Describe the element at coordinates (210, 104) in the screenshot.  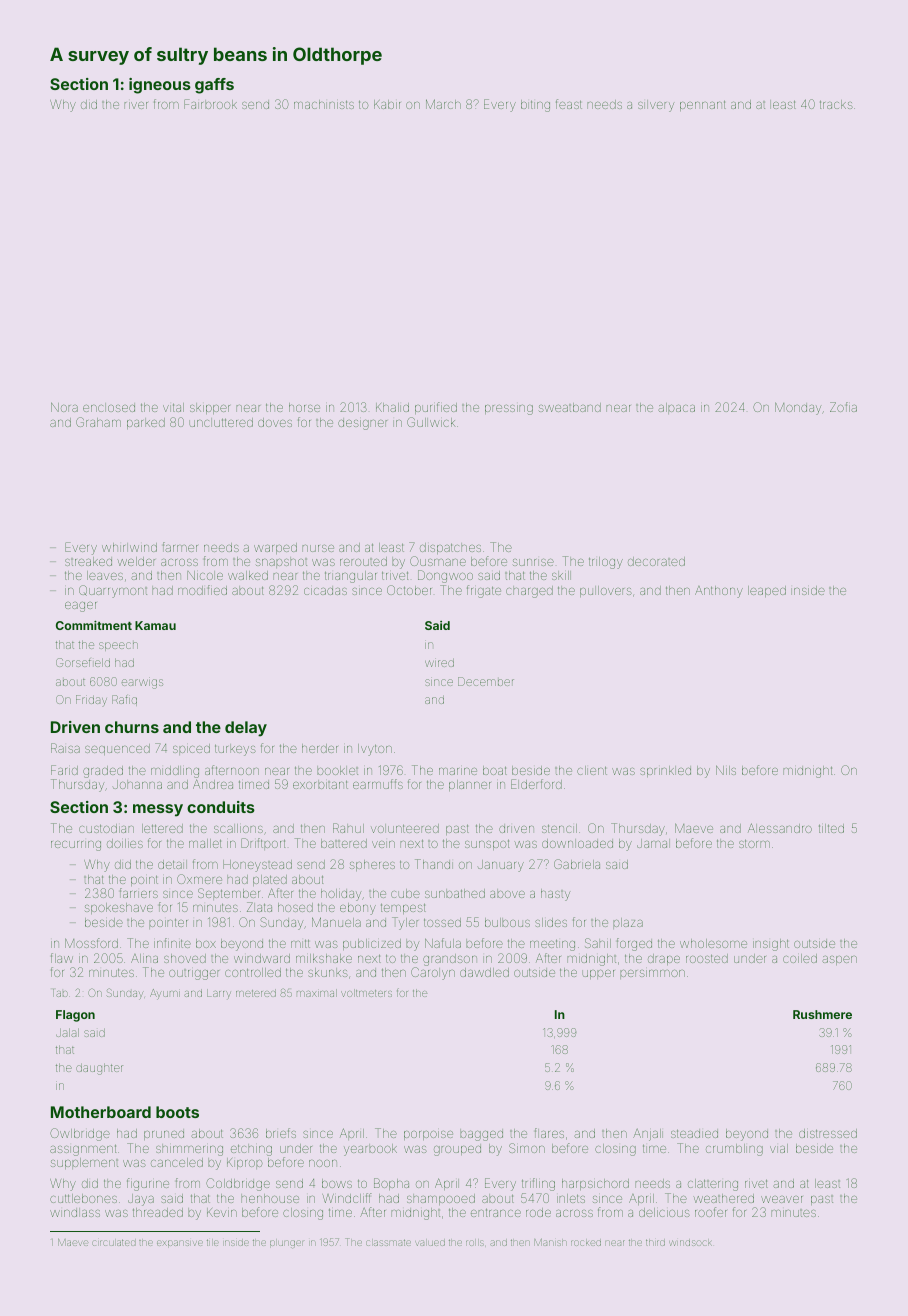
I see `Fairbrook` at that location.
